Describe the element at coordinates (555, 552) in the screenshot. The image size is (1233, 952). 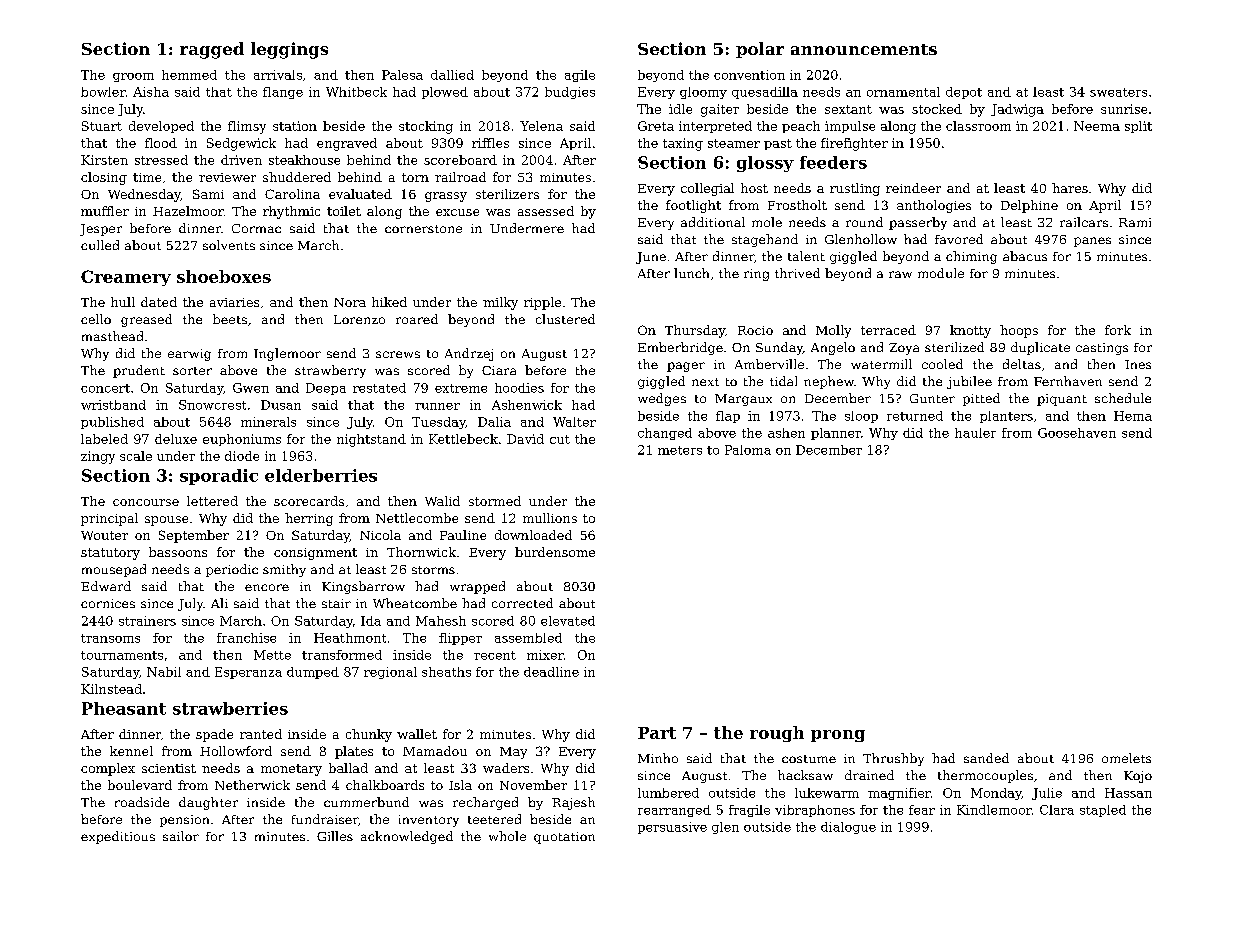
I see `burdensome` at that location.
